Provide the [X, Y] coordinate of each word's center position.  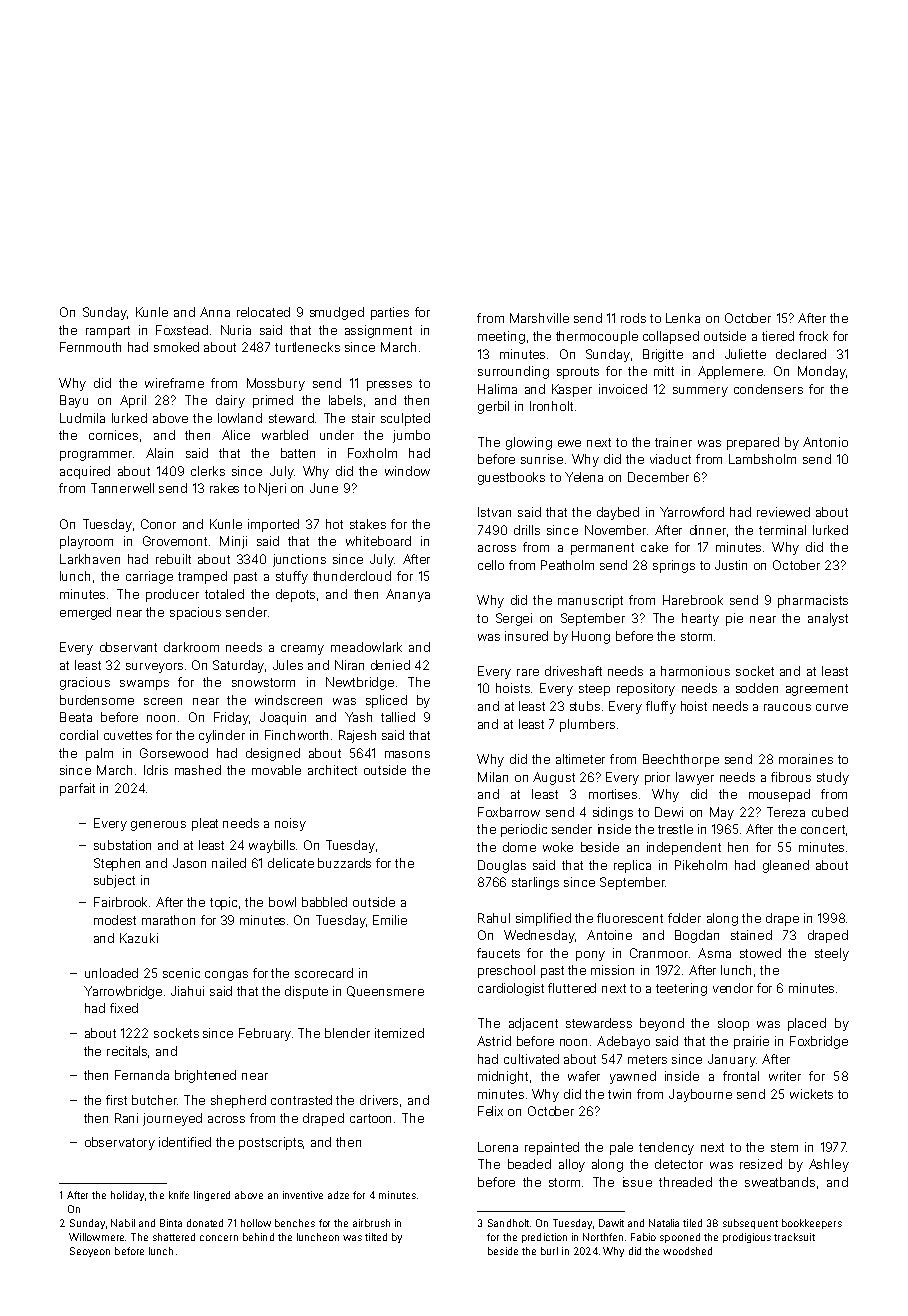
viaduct [670, 459]
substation [122, 845]
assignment [378, 331]
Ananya [408, 595]
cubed [830, 812]
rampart [108, 332]
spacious [195, 613]
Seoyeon [90, 1252]
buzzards [344, 863]
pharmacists [813, 601]
